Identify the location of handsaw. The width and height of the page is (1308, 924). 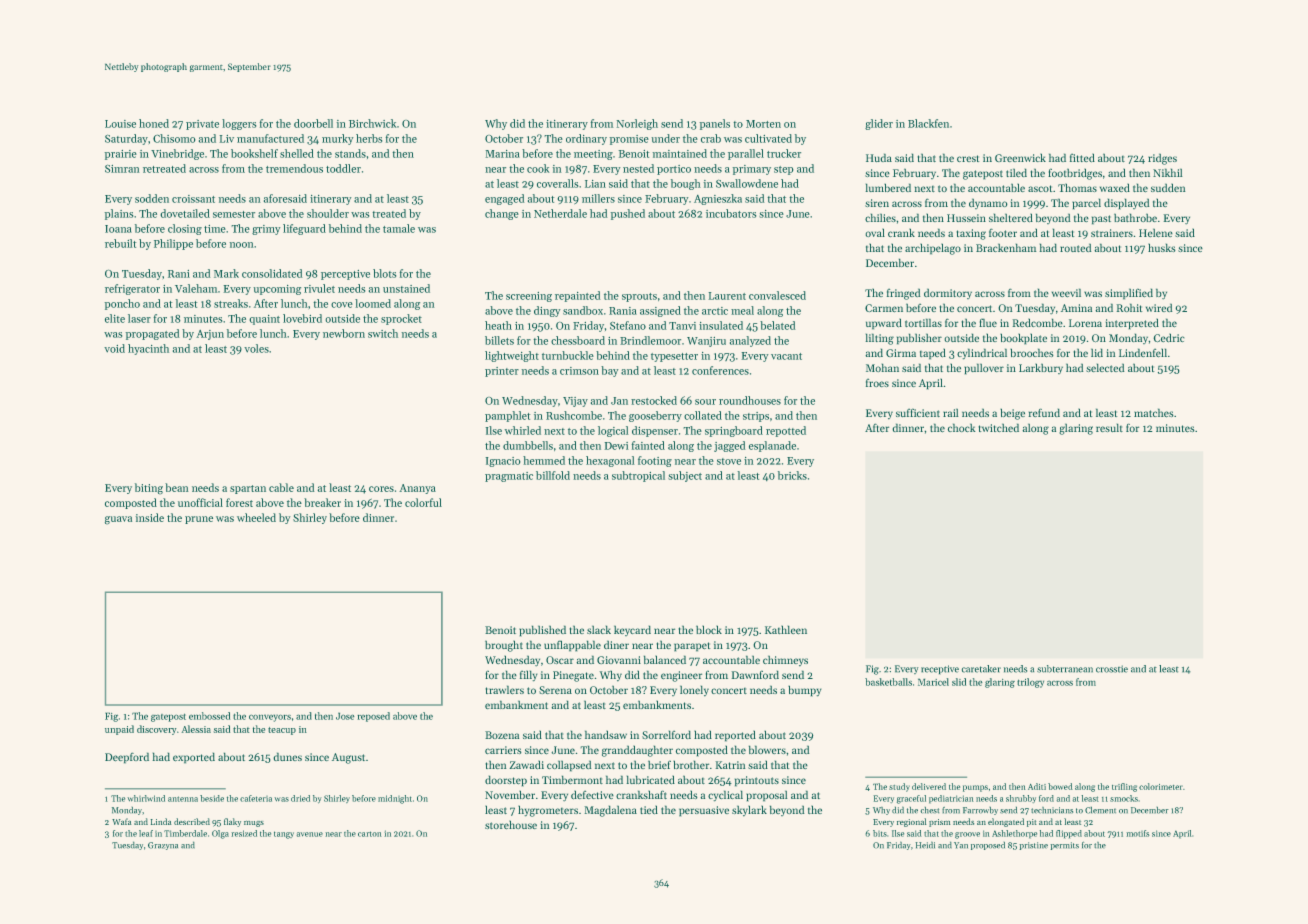
(606, 735).
